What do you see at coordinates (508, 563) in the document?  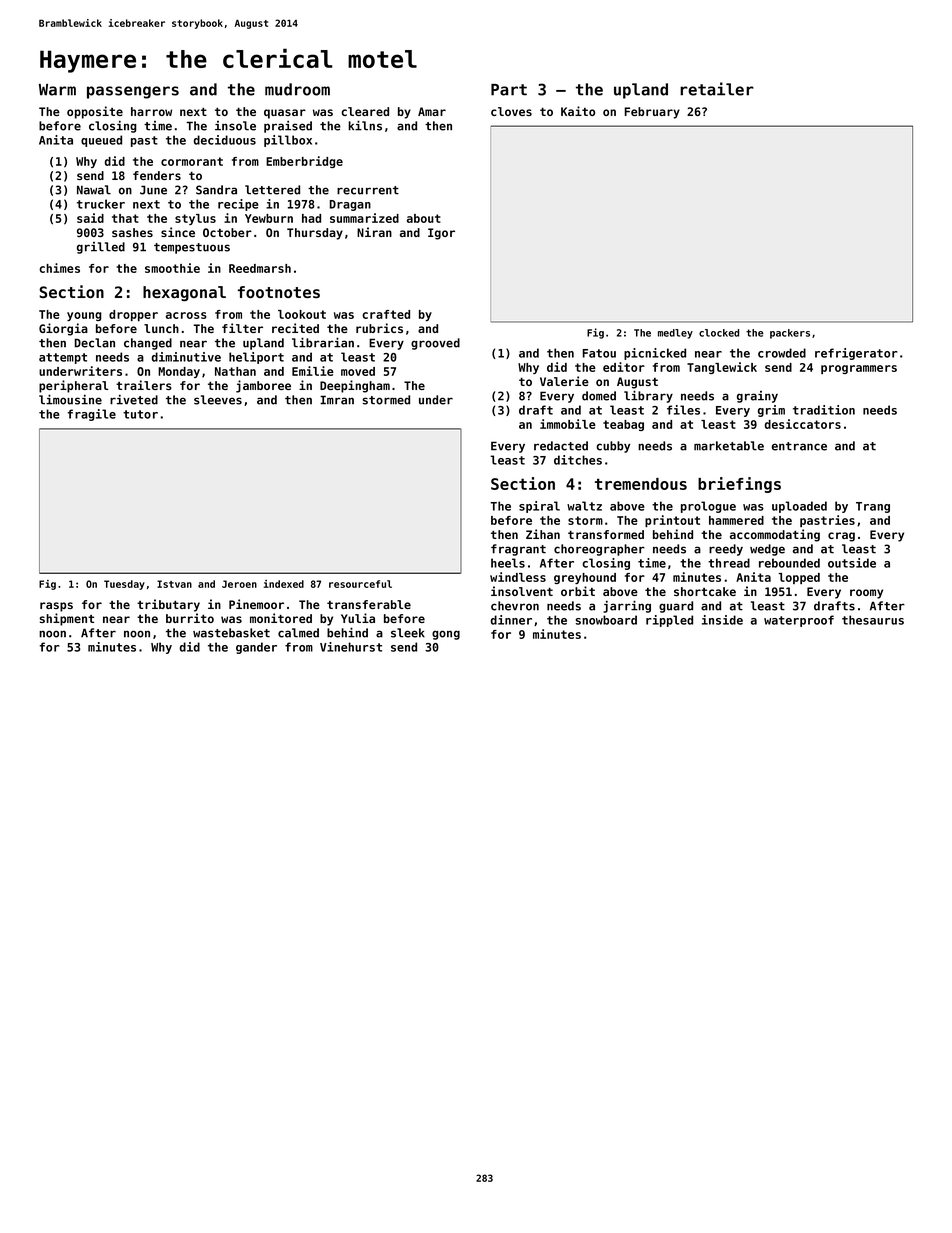 I see `heels` at bounding box center [508, 563].
